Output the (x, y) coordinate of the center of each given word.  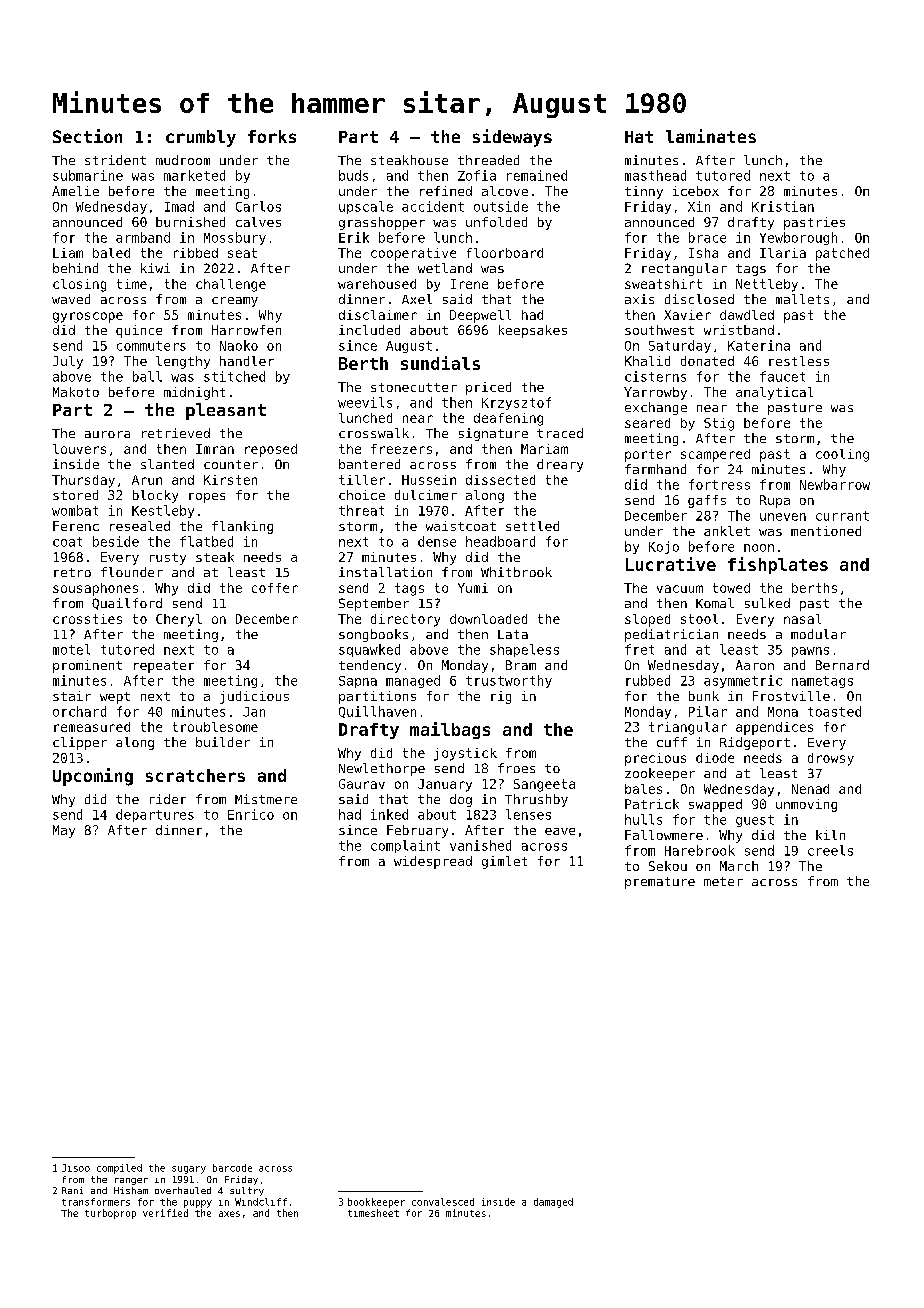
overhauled (183, 1190)
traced (560, 433)
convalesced (443, 1202)
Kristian (783, 206)
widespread (433, 862)
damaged (553, 1203)
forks (272, 136)
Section (87, 136)
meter (723, 881)
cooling (842, 455)
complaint (405, 846)
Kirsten (230, 480)
